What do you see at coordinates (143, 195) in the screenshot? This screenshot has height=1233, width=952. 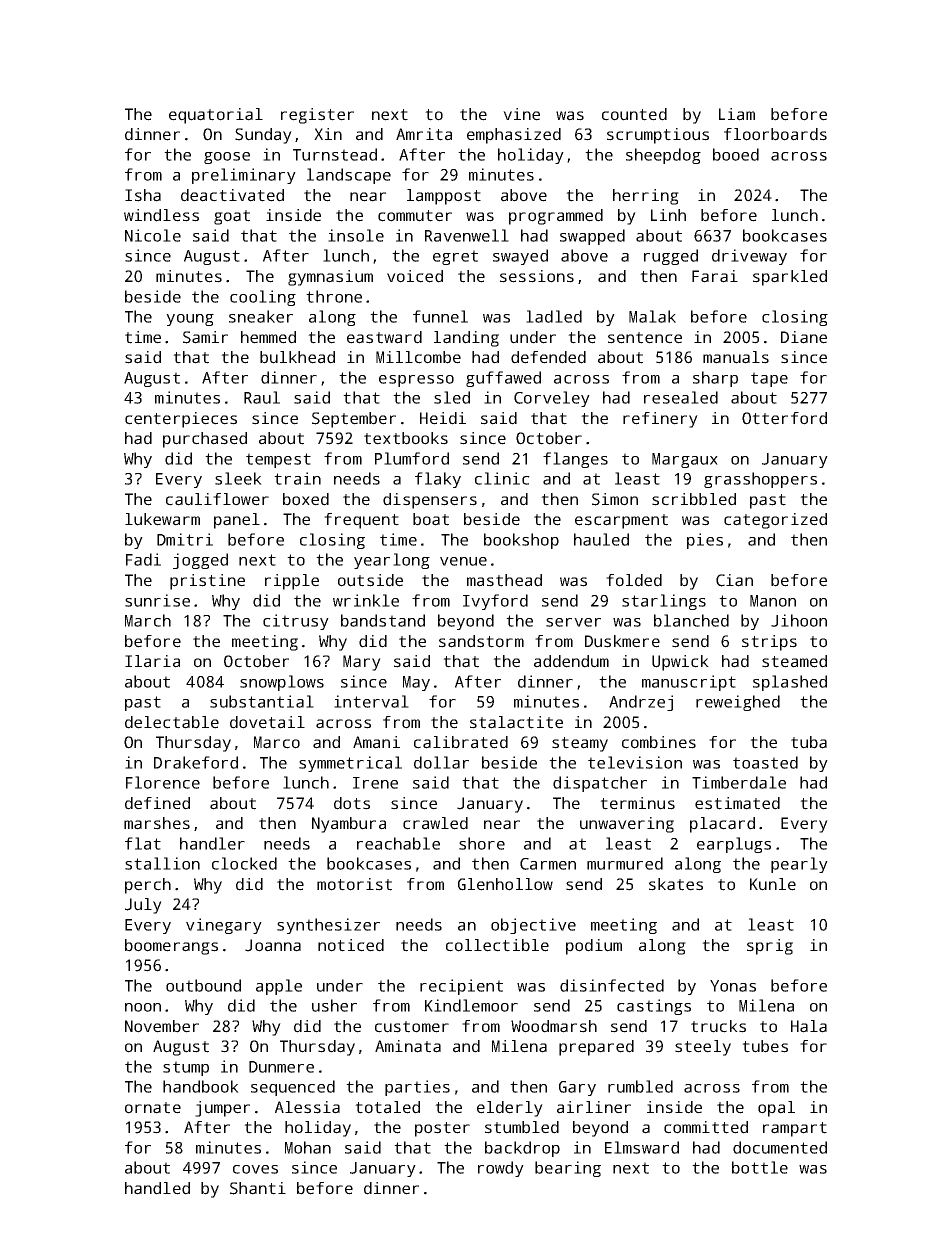 I see `Isha` at bounding box center [143, 195].
